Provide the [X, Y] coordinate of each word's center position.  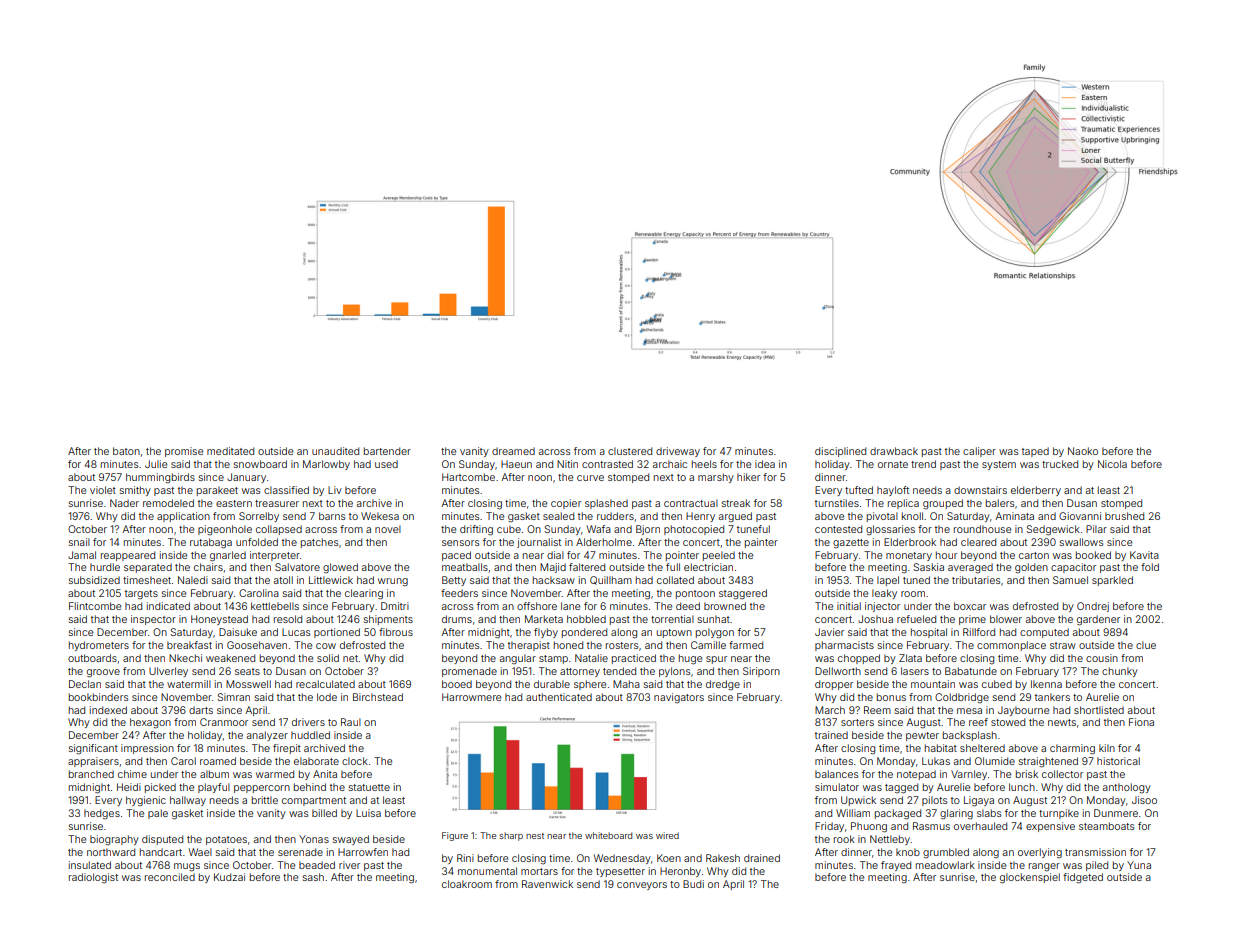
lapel [888, 581]
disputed [162, 840]
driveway [678, 452]
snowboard [260, 464]
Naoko [1083, 451]
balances [836, 774]
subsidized [94, 580]
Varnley [969, 775]
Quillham [611, 580]
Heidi [129, 787]
